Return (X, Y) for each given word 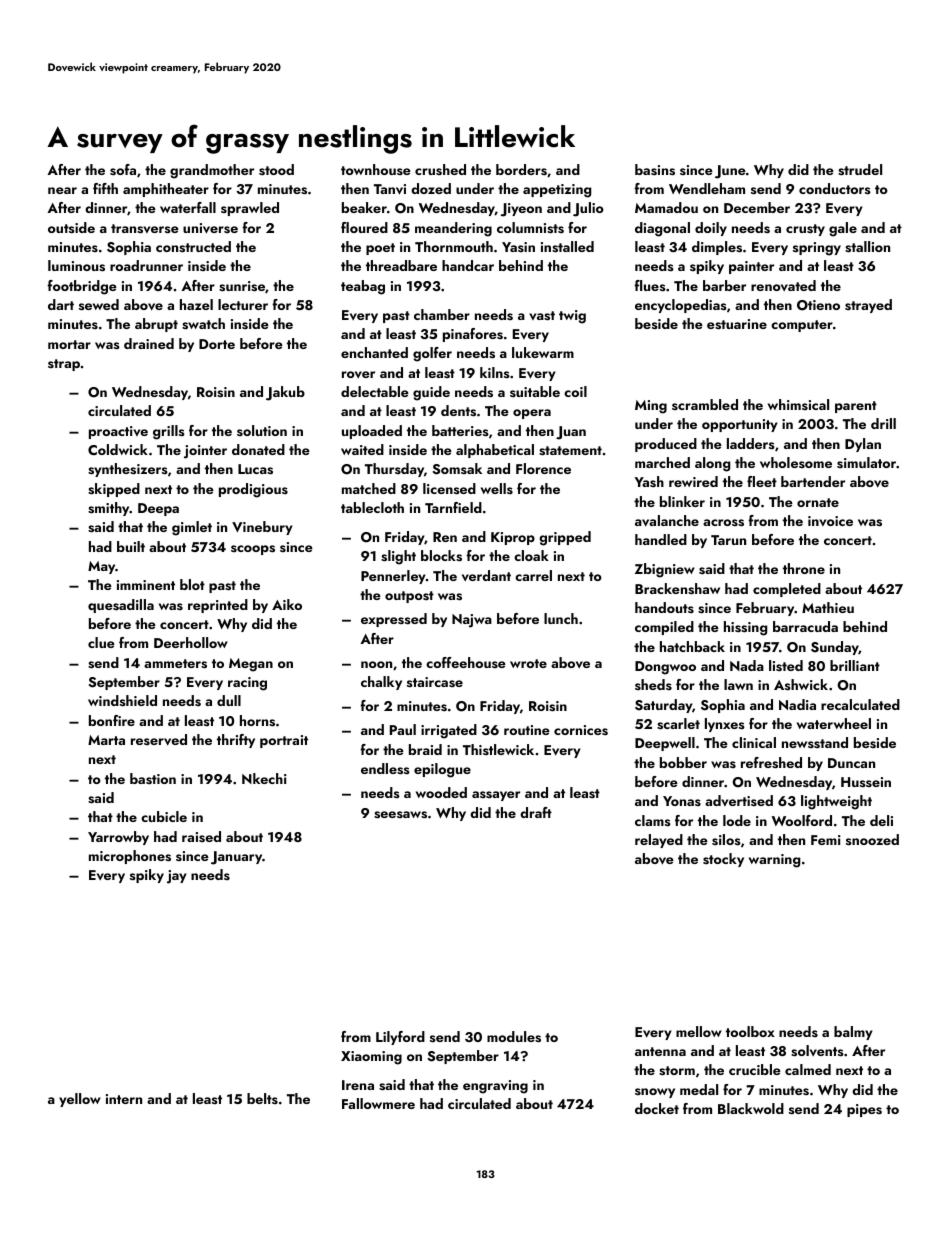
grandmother (212, 171)
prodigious (253, 490)
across (723, 523)
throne (804, 568)
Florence (543, 468)
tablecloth (372, 507)
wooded (441, 792)
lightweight (836, 802)
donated (258, 449)
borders (521, 170)
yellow (80, 1100)
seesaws (400, 815)
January (236, 858)
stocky (723, 860)
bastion (153, 779)
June (730, 172)
